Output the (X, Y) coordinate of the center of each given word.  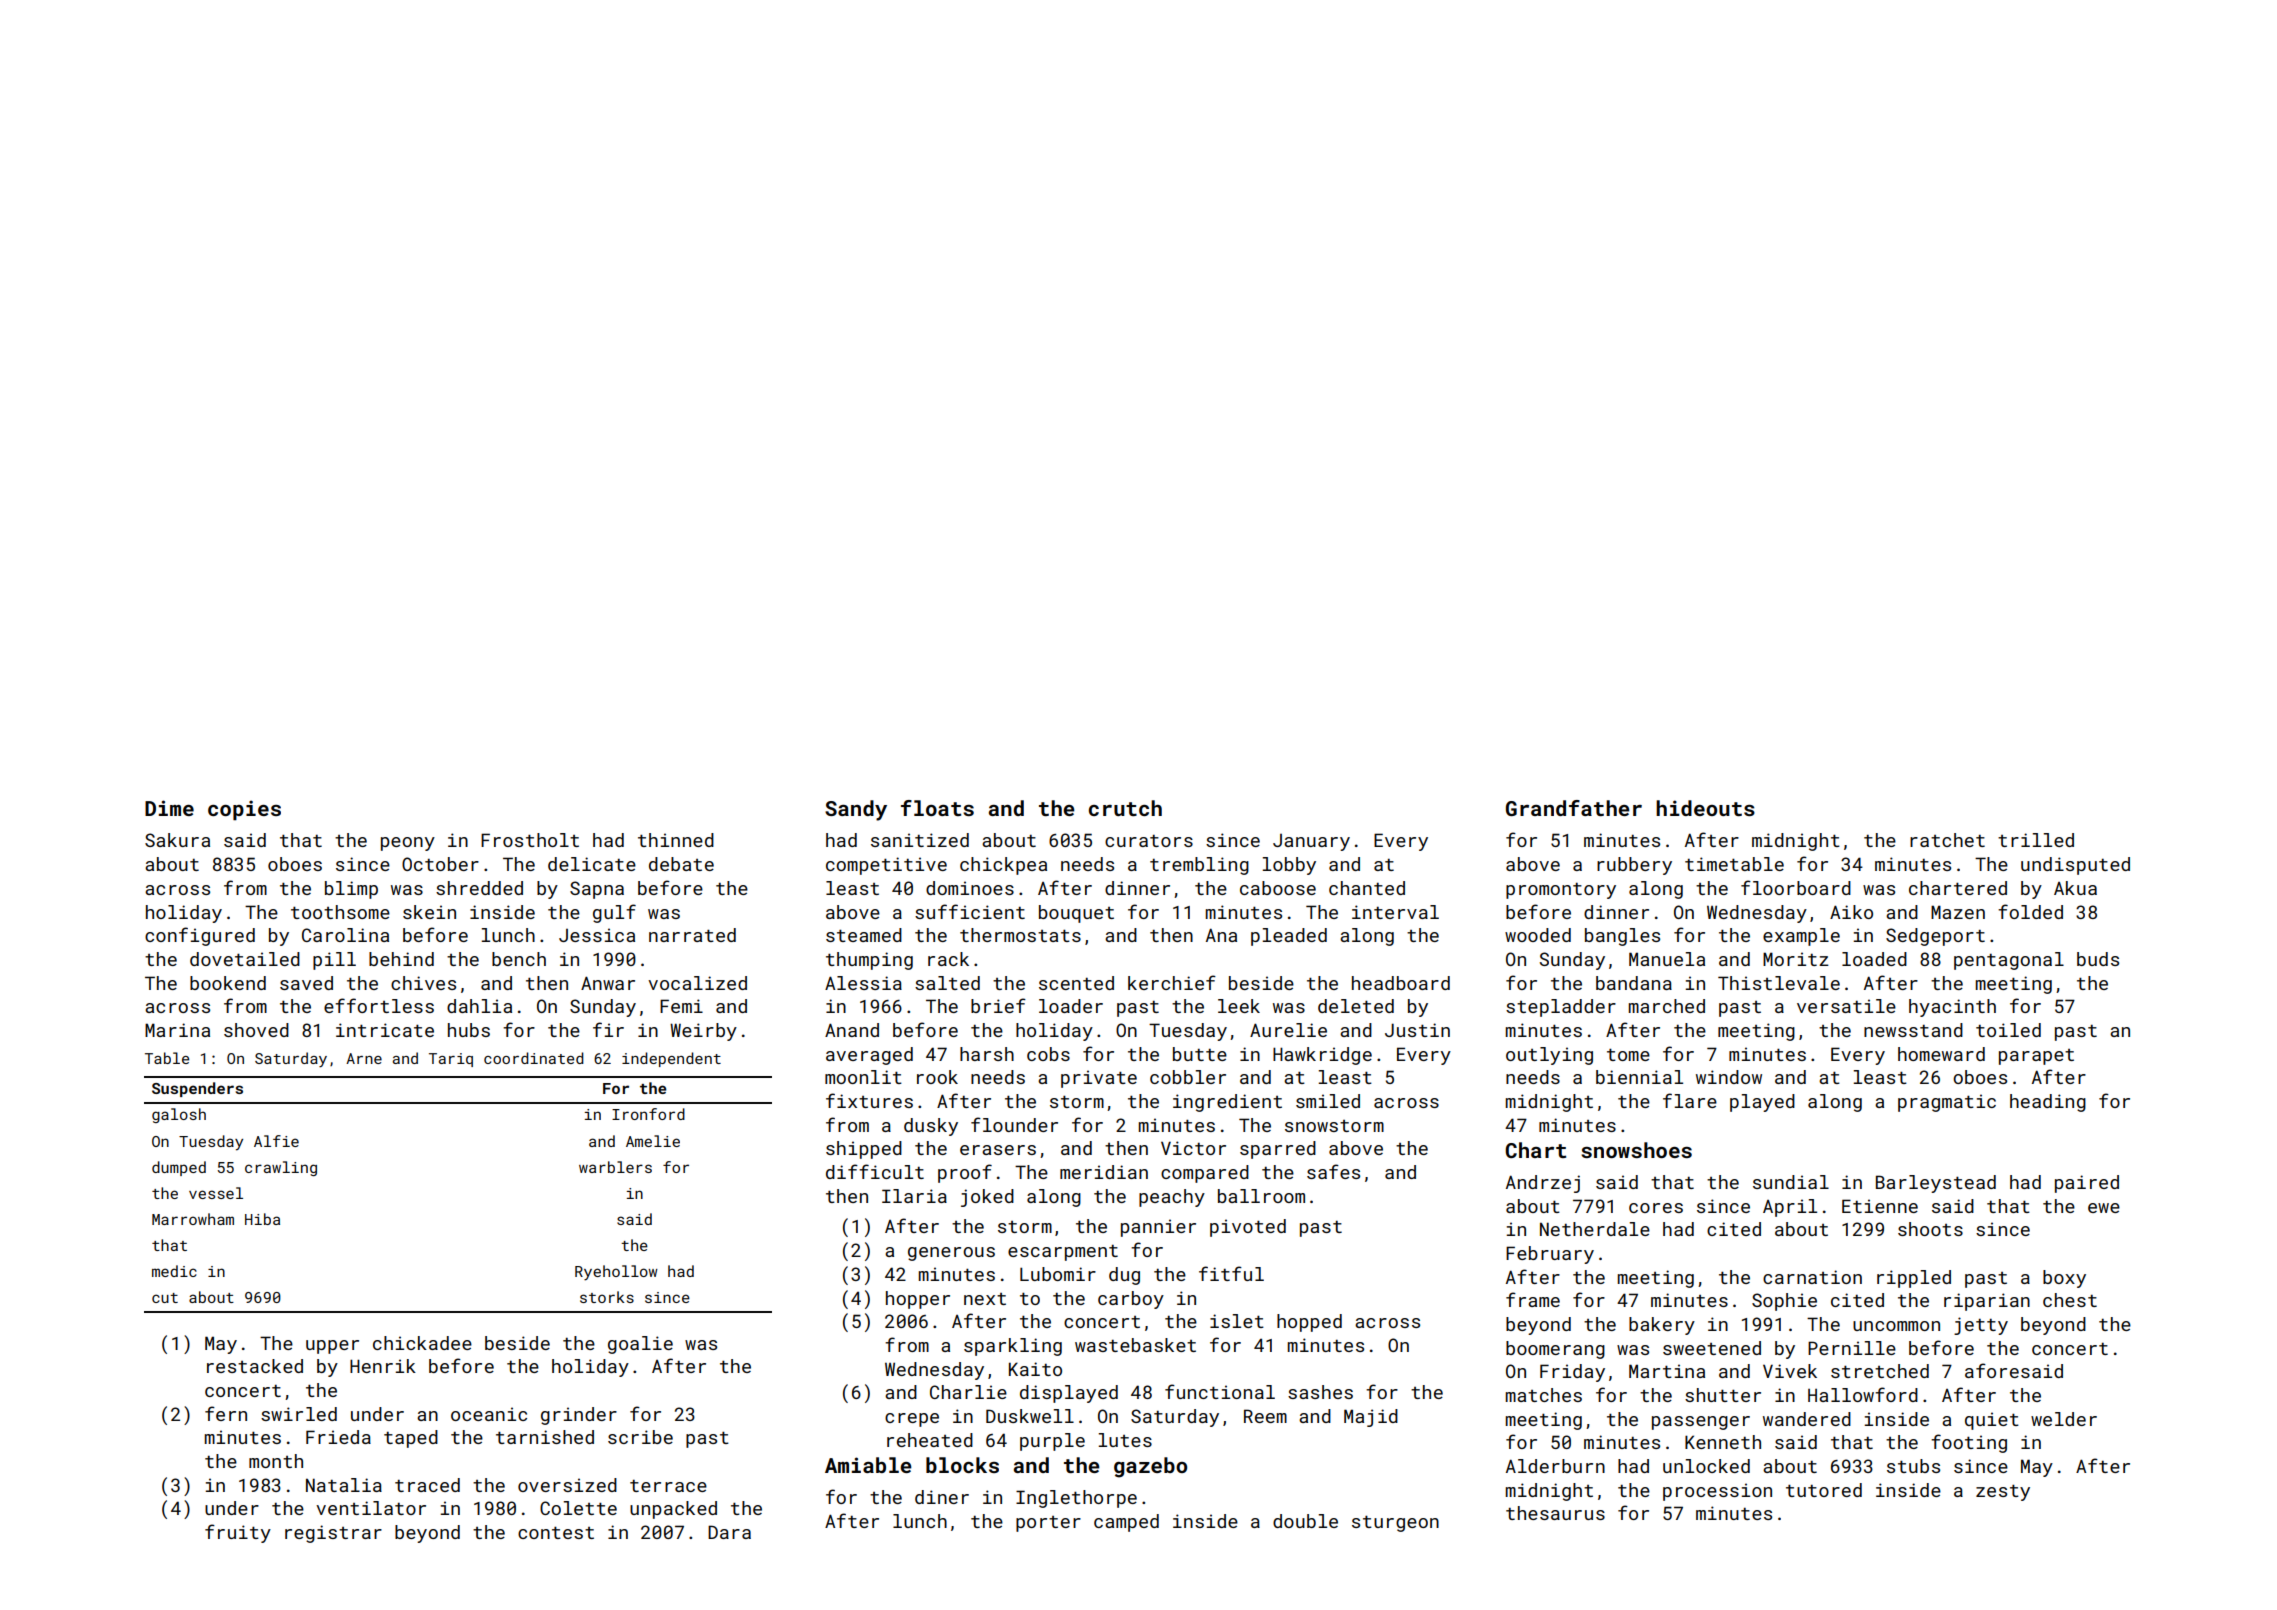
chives (423, 983)
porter (1048, 1524)
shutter (1723, 1395)
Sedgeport (1935, 937)
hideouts (1705, 808)
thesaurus (1555, 1513)
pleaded (1289, 937)
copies (244, 810)
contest (556, 1532)
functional (1220, 1391)
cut (165, 1298)
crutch (1125, 808)
